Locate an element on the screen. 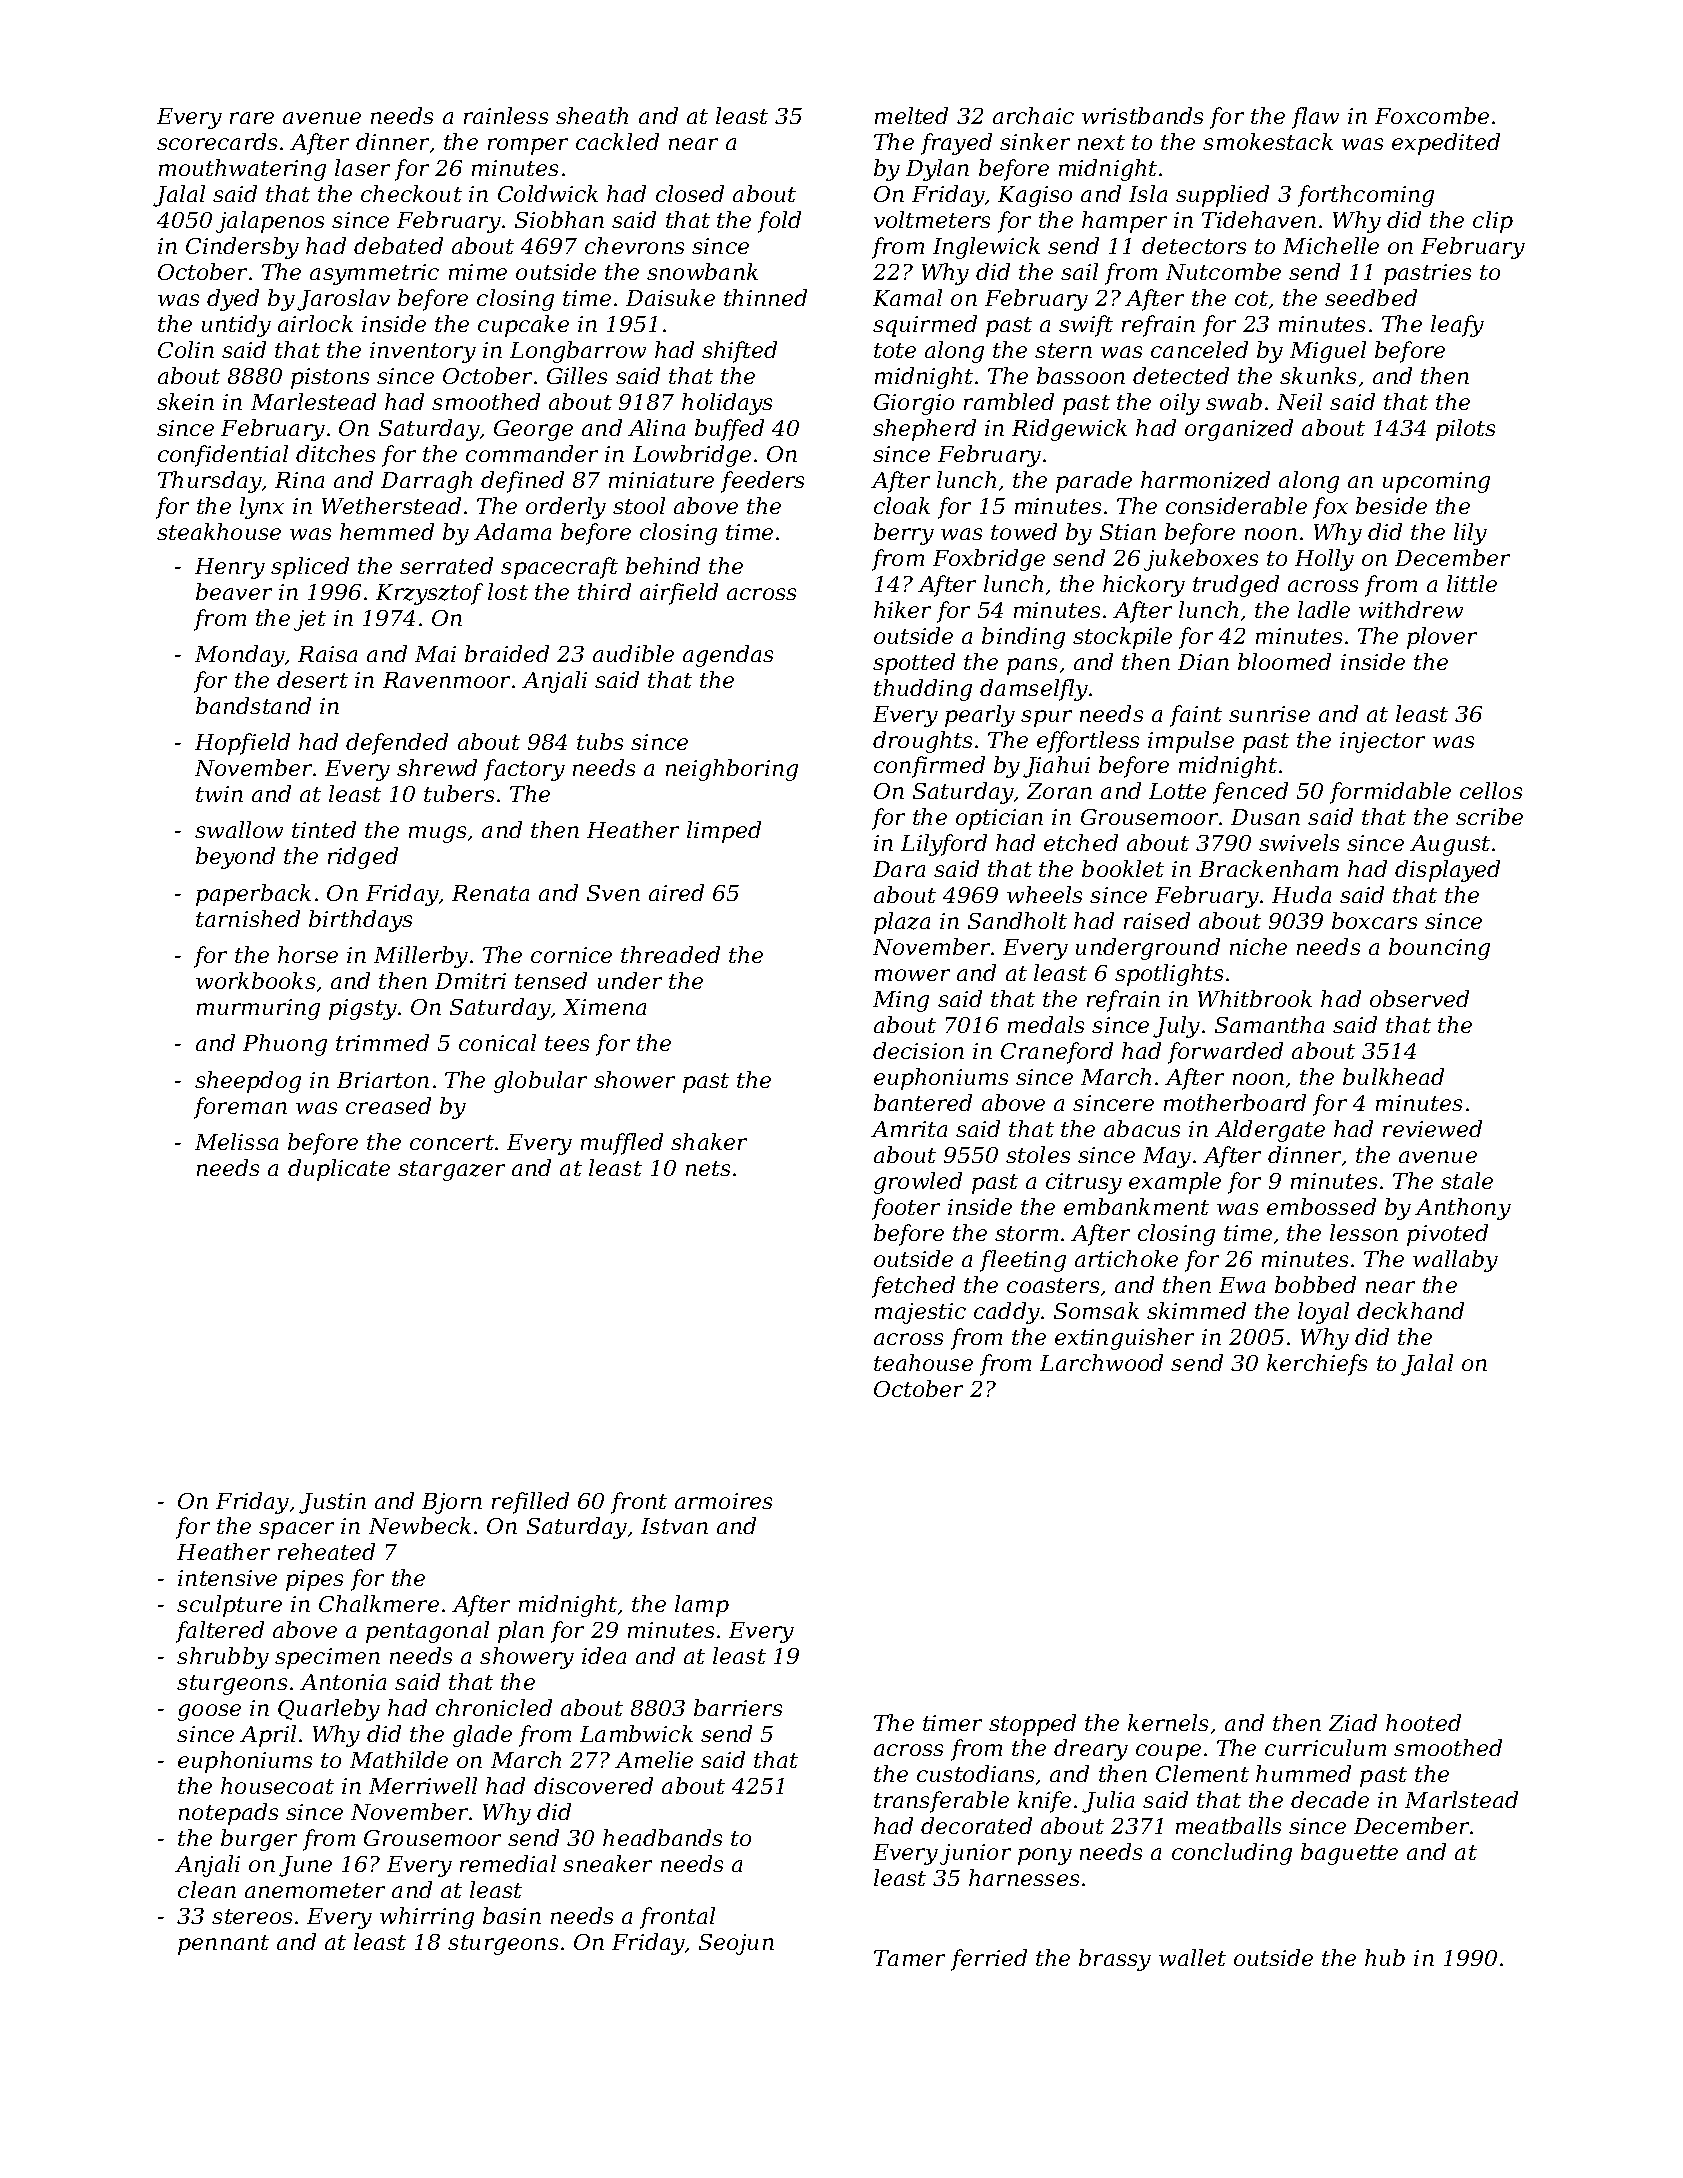 This screenshot has height=2178, width=1683. Justin is located at coordinates (332, 1503).
